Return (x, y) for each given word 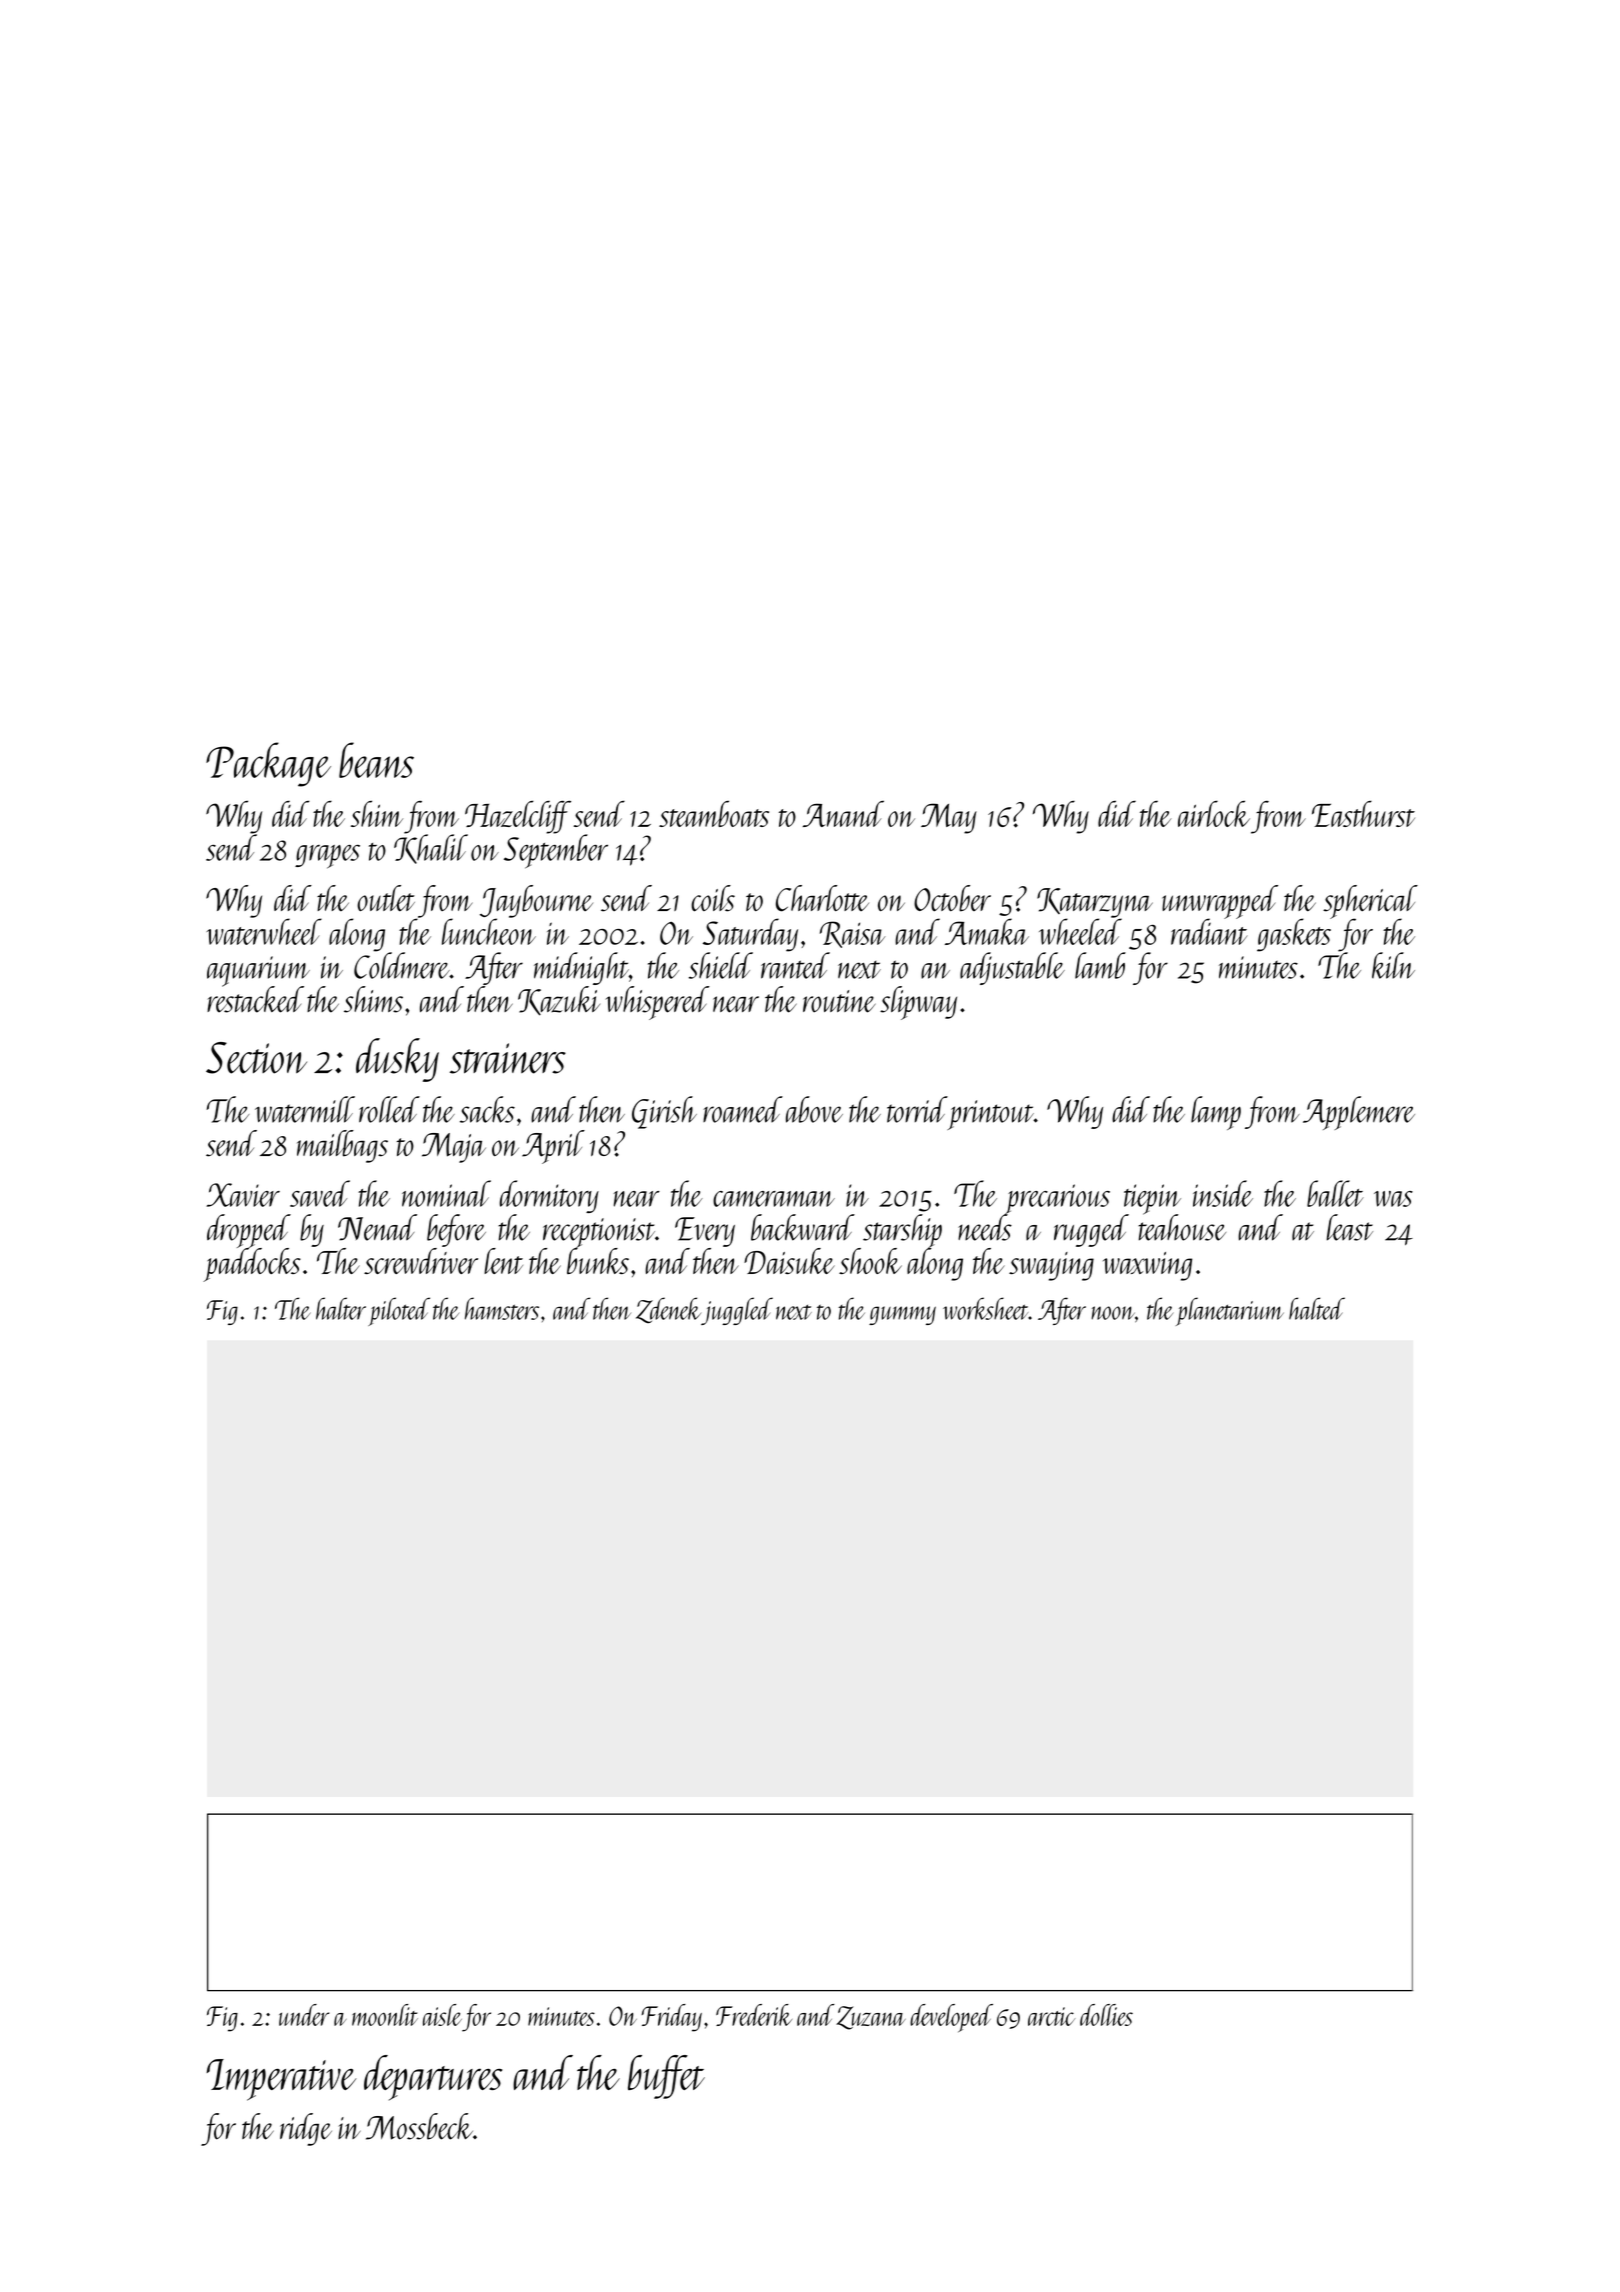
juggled (737, 1311)
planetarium (1230, 1311)
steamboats (714, 814)
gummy (902, 1315)
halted (1317, 1308)
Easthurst (1363, 814)
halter (341, 1308)
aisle (442, 2015)
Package (268, 764)
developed (951, 2018)
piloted (399, 1311)
